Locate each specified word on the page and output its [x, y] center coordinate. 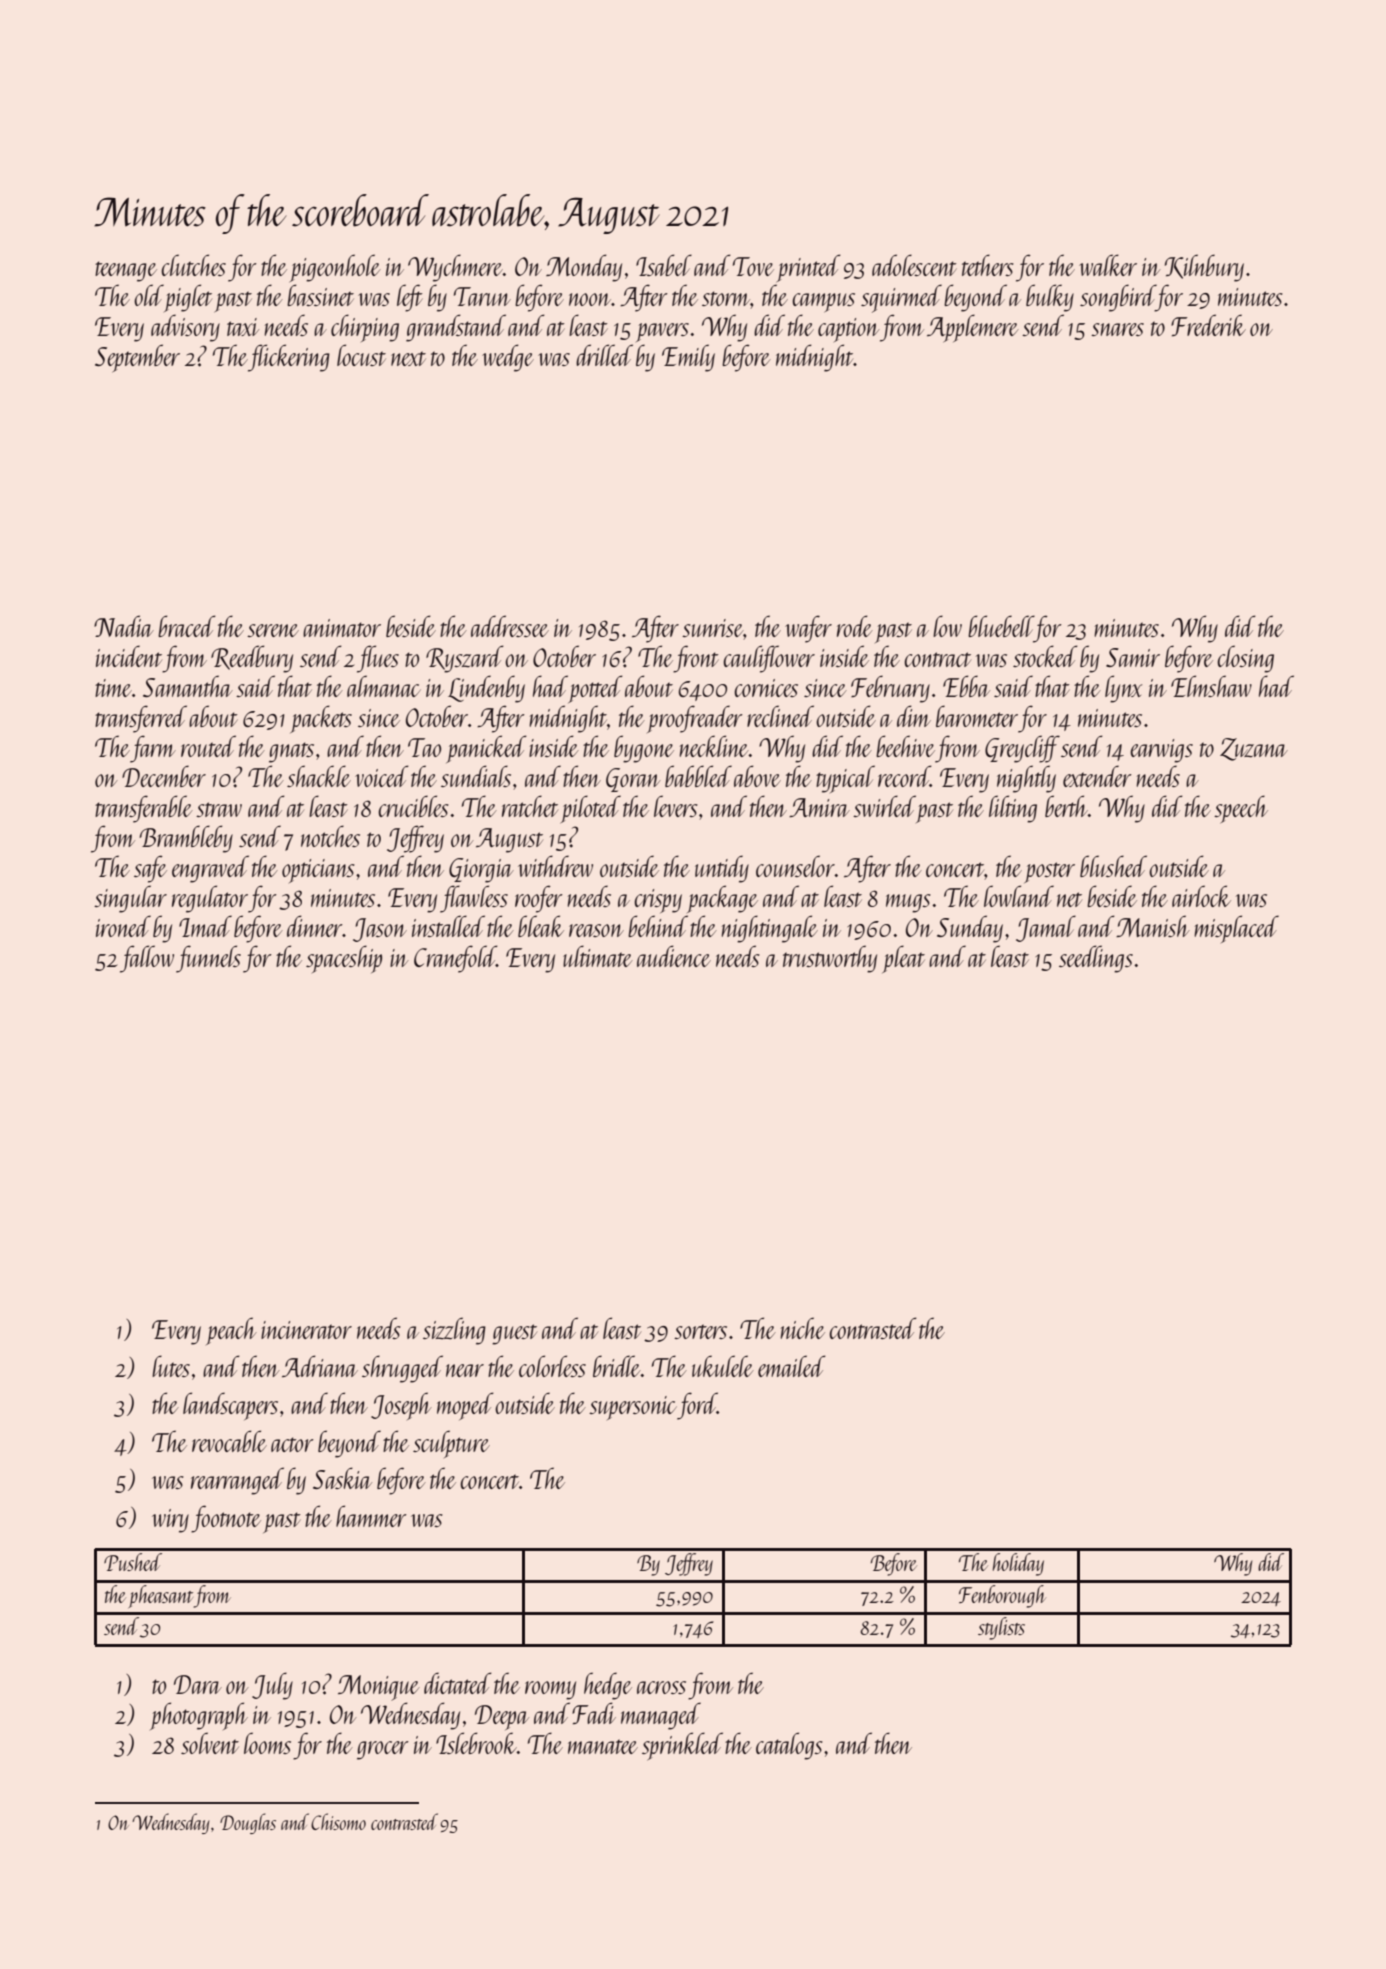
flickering [289, 358]
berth [1066, 806]
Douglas [248, 1823]
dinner [315, 926]
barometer [977, 716]
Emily [688, 358]
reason [596, 930]
